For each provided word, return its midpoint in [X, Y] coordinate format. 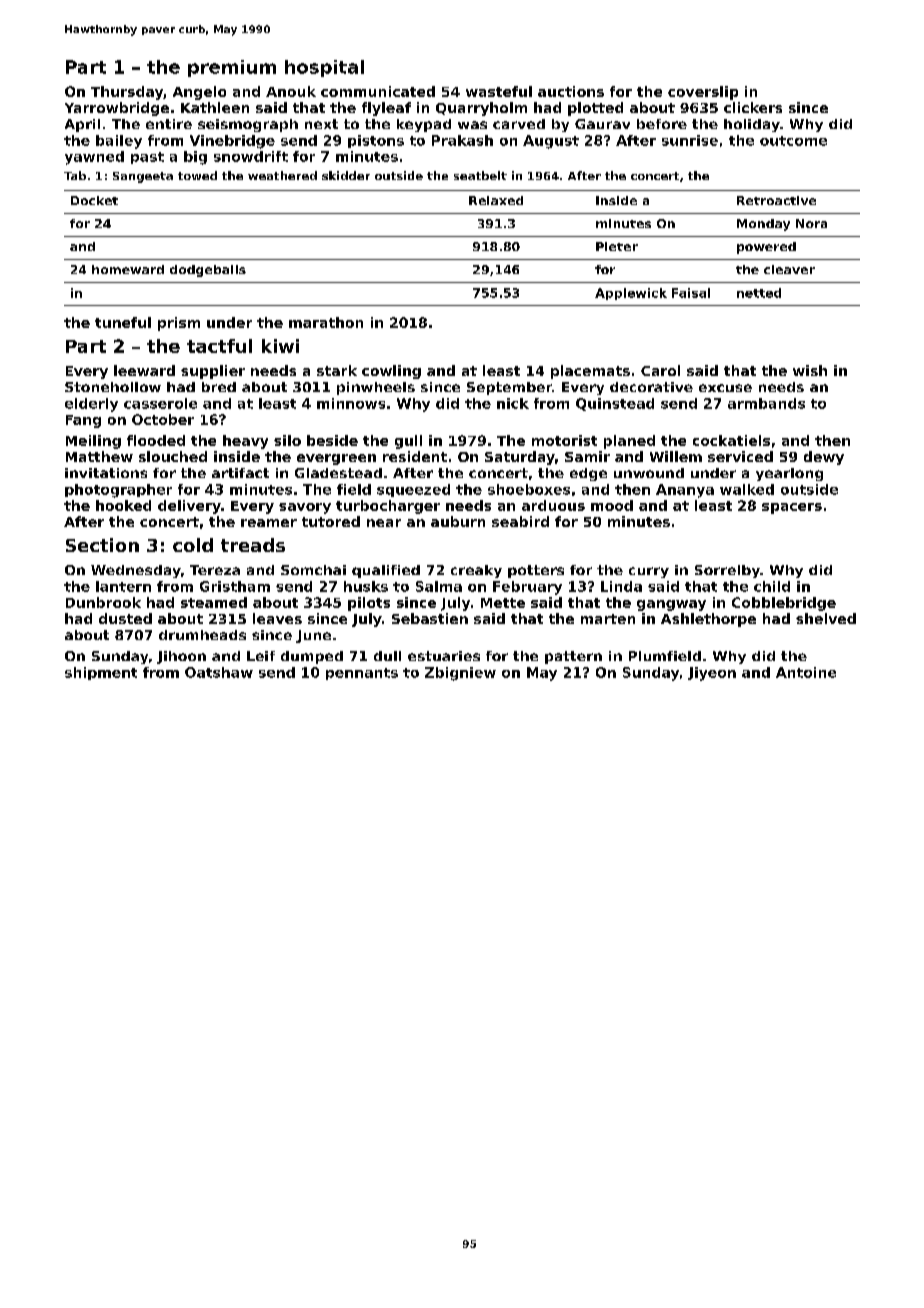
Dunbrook [103, 602]
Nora [811, 223]
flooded [156, 440]
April [82, 125]
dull [387, 656]
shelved [826, 618]
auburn [458, 521]
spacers [792, 508]
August [551, 142]
